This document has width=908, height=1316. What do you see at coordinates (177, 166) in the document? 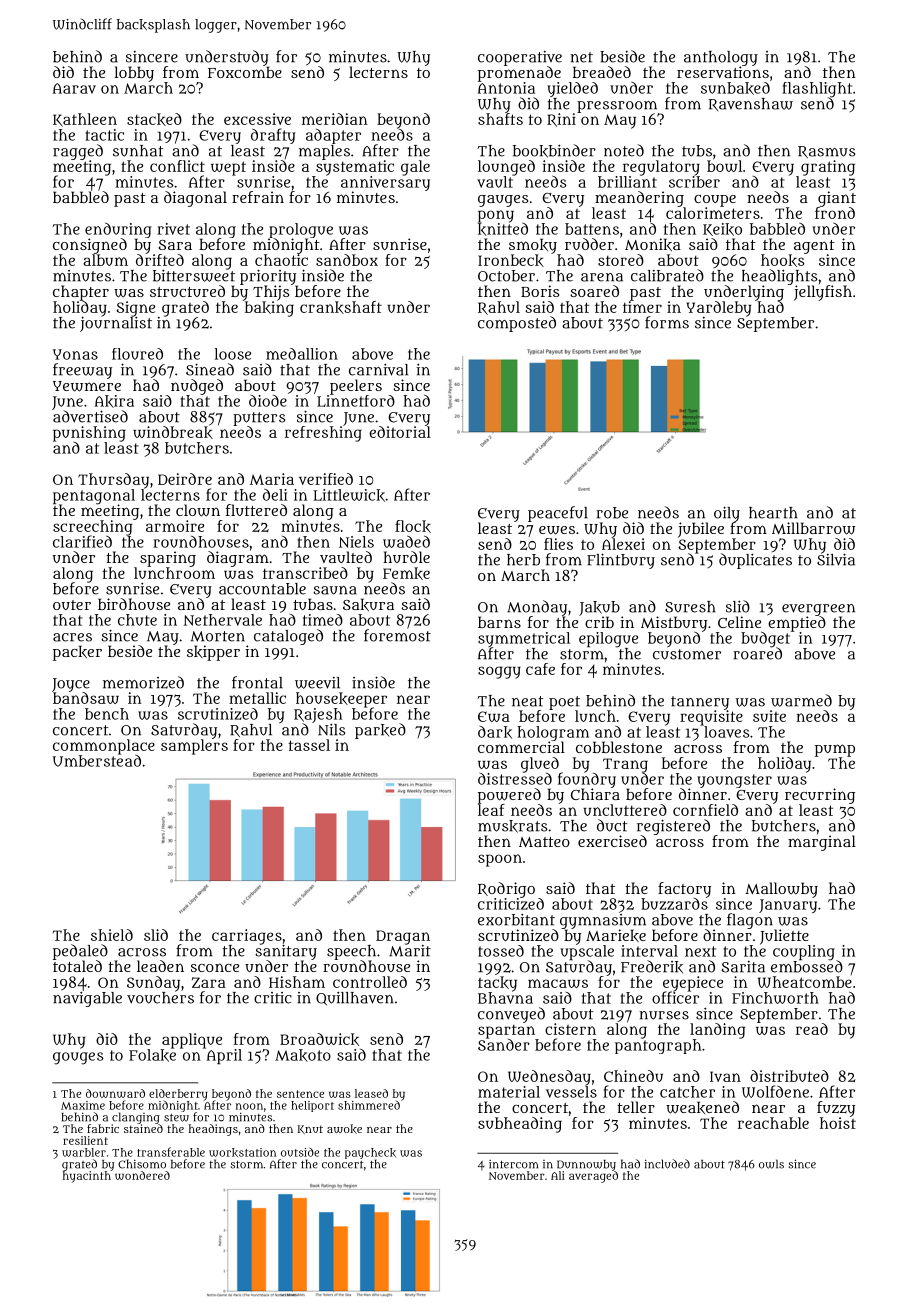
I see `conflict` at bounding box center [177, 166].
